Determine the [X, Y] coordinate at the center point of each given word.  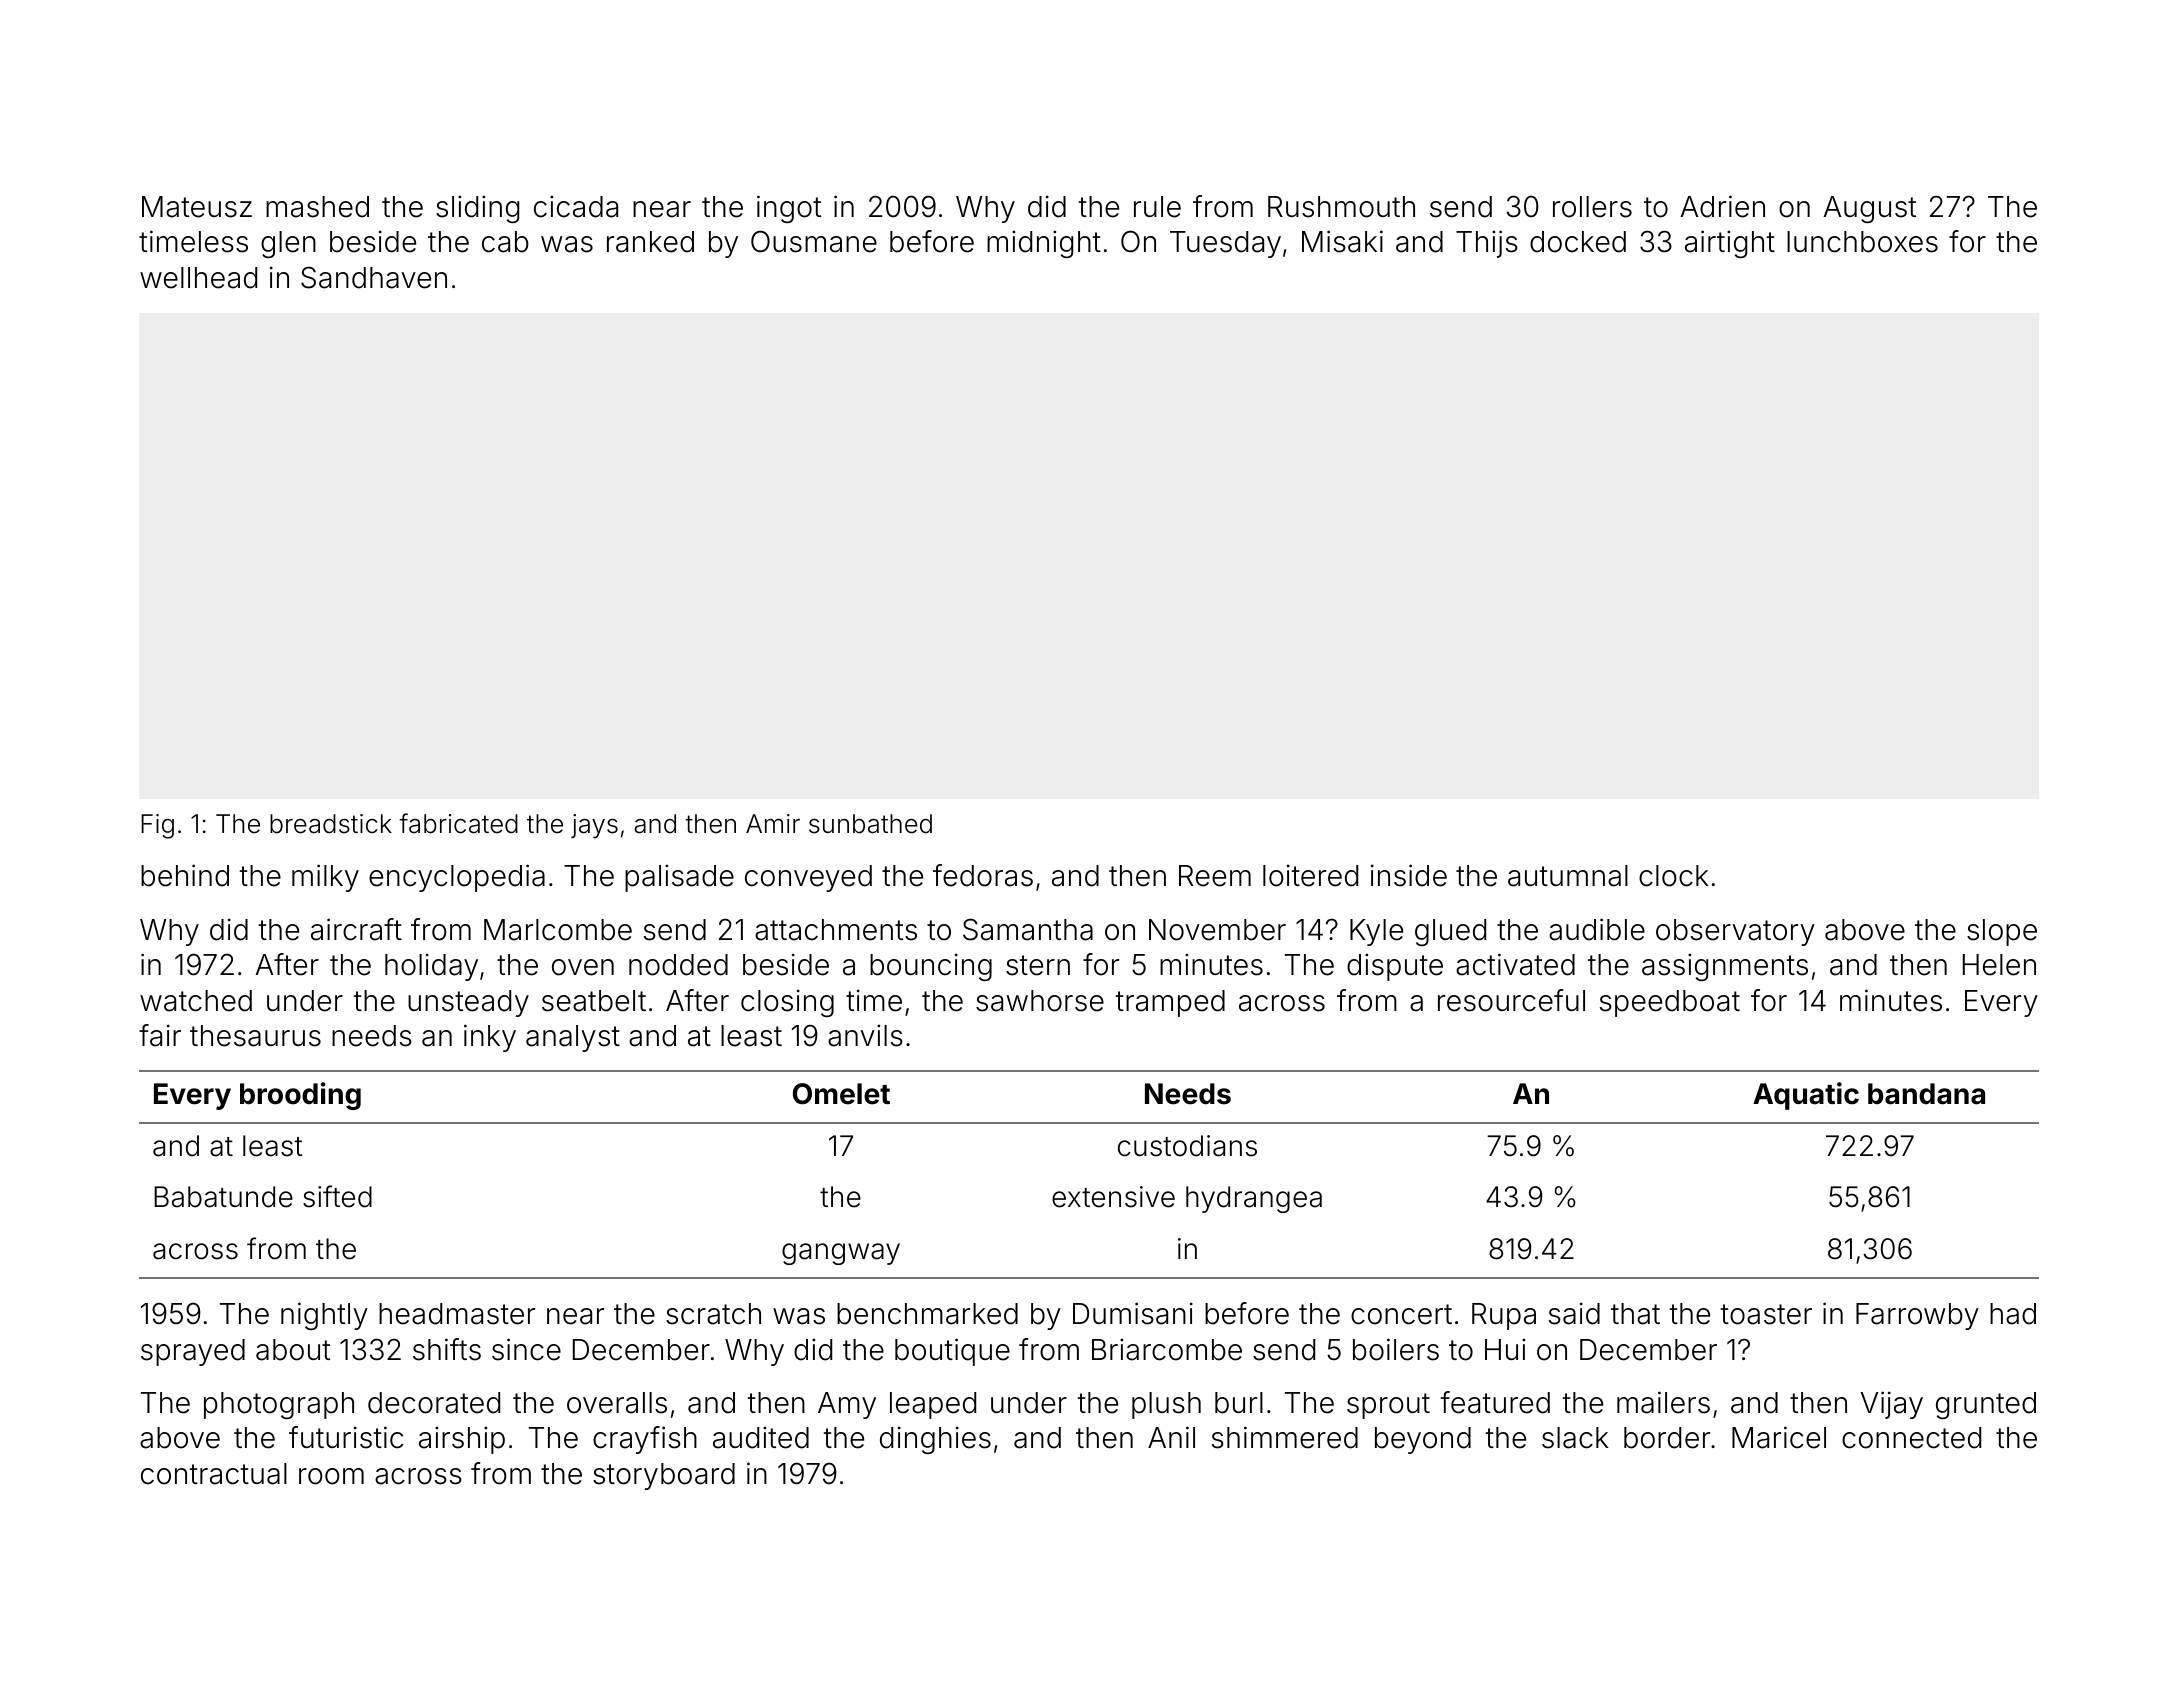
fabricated [458, 823]
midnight [1044, 244]
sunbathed [870, 824]
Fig [157, 826]
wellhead [198, 278]
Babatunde [223, 1197]
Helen [1999, 965]
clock [1674, 876]
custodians [1187, 1146]
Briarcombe [1167, 1349]
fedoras [983, 875]
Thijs [1487, 244]
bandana [1926, 1094]
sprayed [193, 1352]
